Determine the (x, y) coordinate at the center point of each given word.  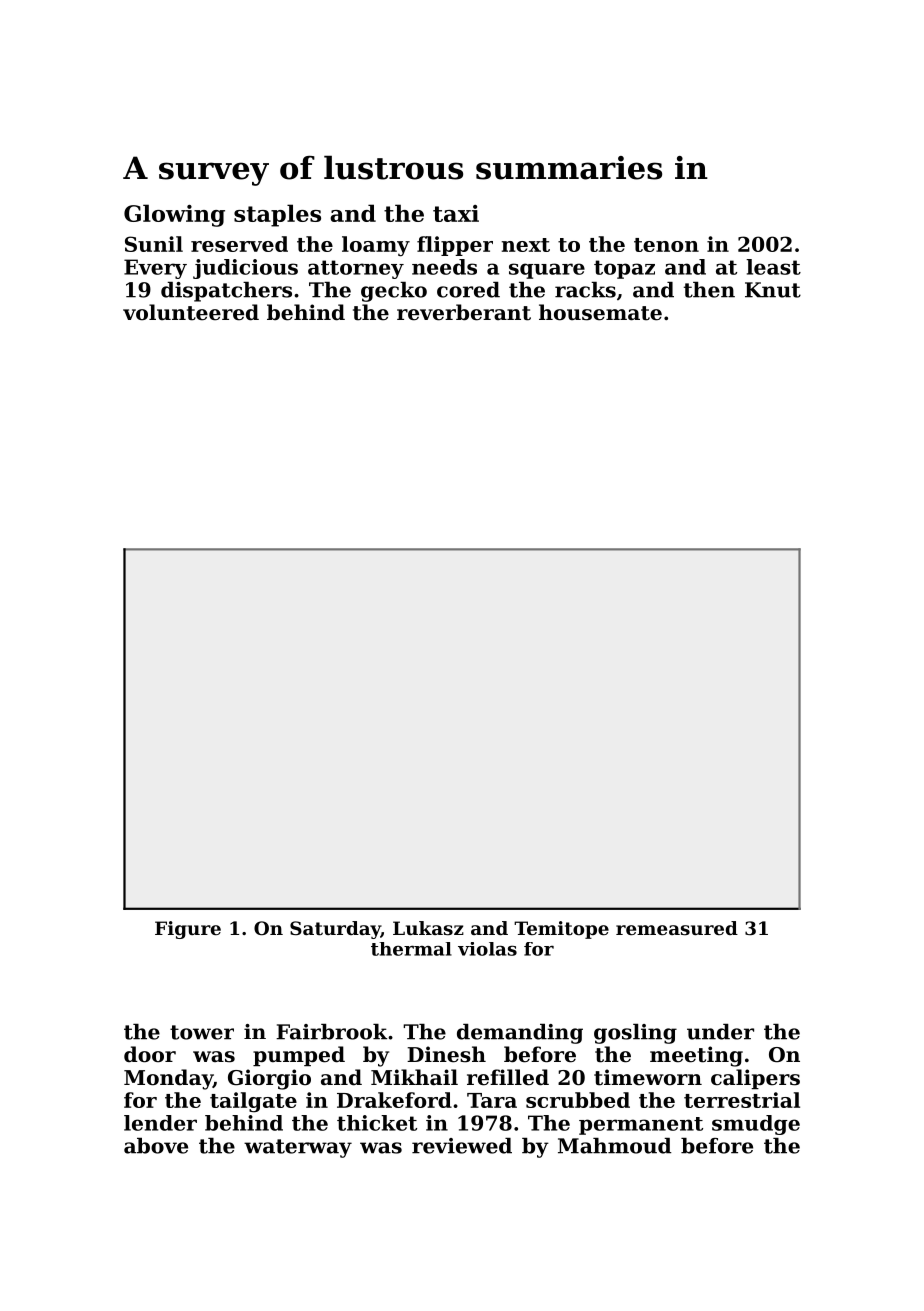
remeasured (677, 928)
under (720, 1032)
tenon (666, 245)
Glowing (174, 215)
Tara (492, 1100)
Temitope (561, 930)
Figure (188, 930)
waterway (298, 1148)
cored (468, 290)
